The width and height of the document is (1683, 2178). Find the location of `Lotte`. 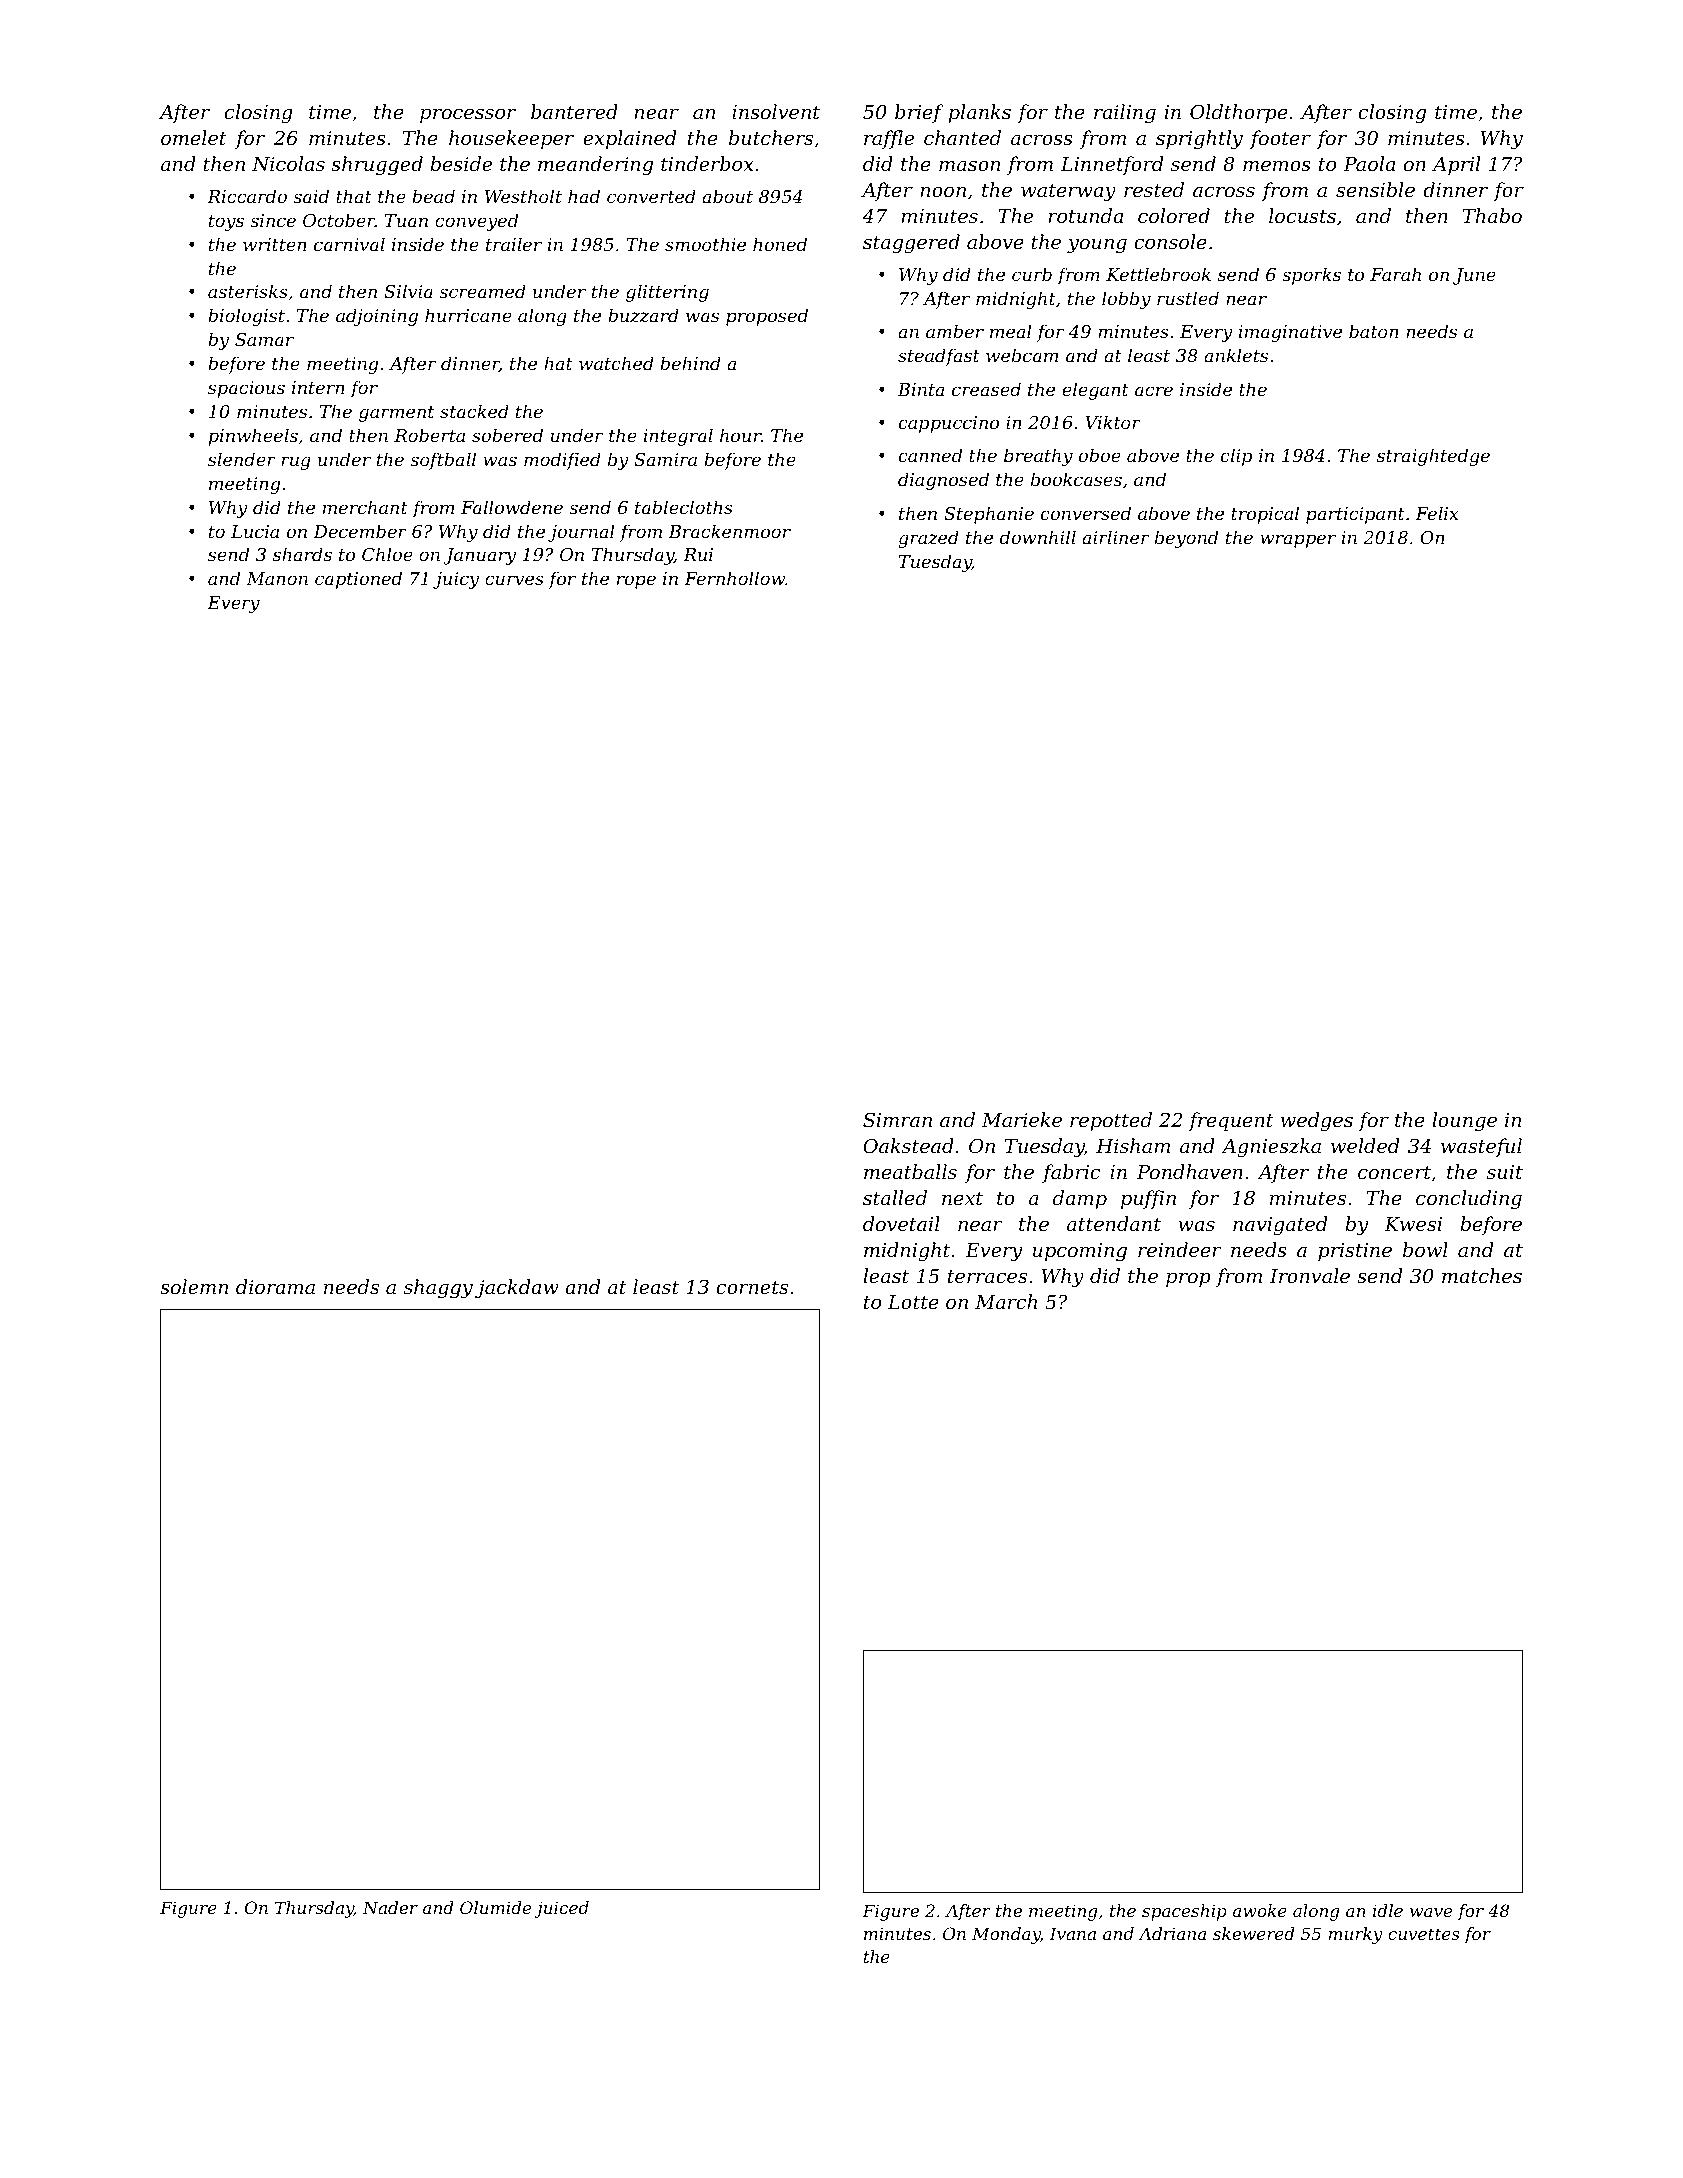

Lotte is located at coordinates (913, 1302).
